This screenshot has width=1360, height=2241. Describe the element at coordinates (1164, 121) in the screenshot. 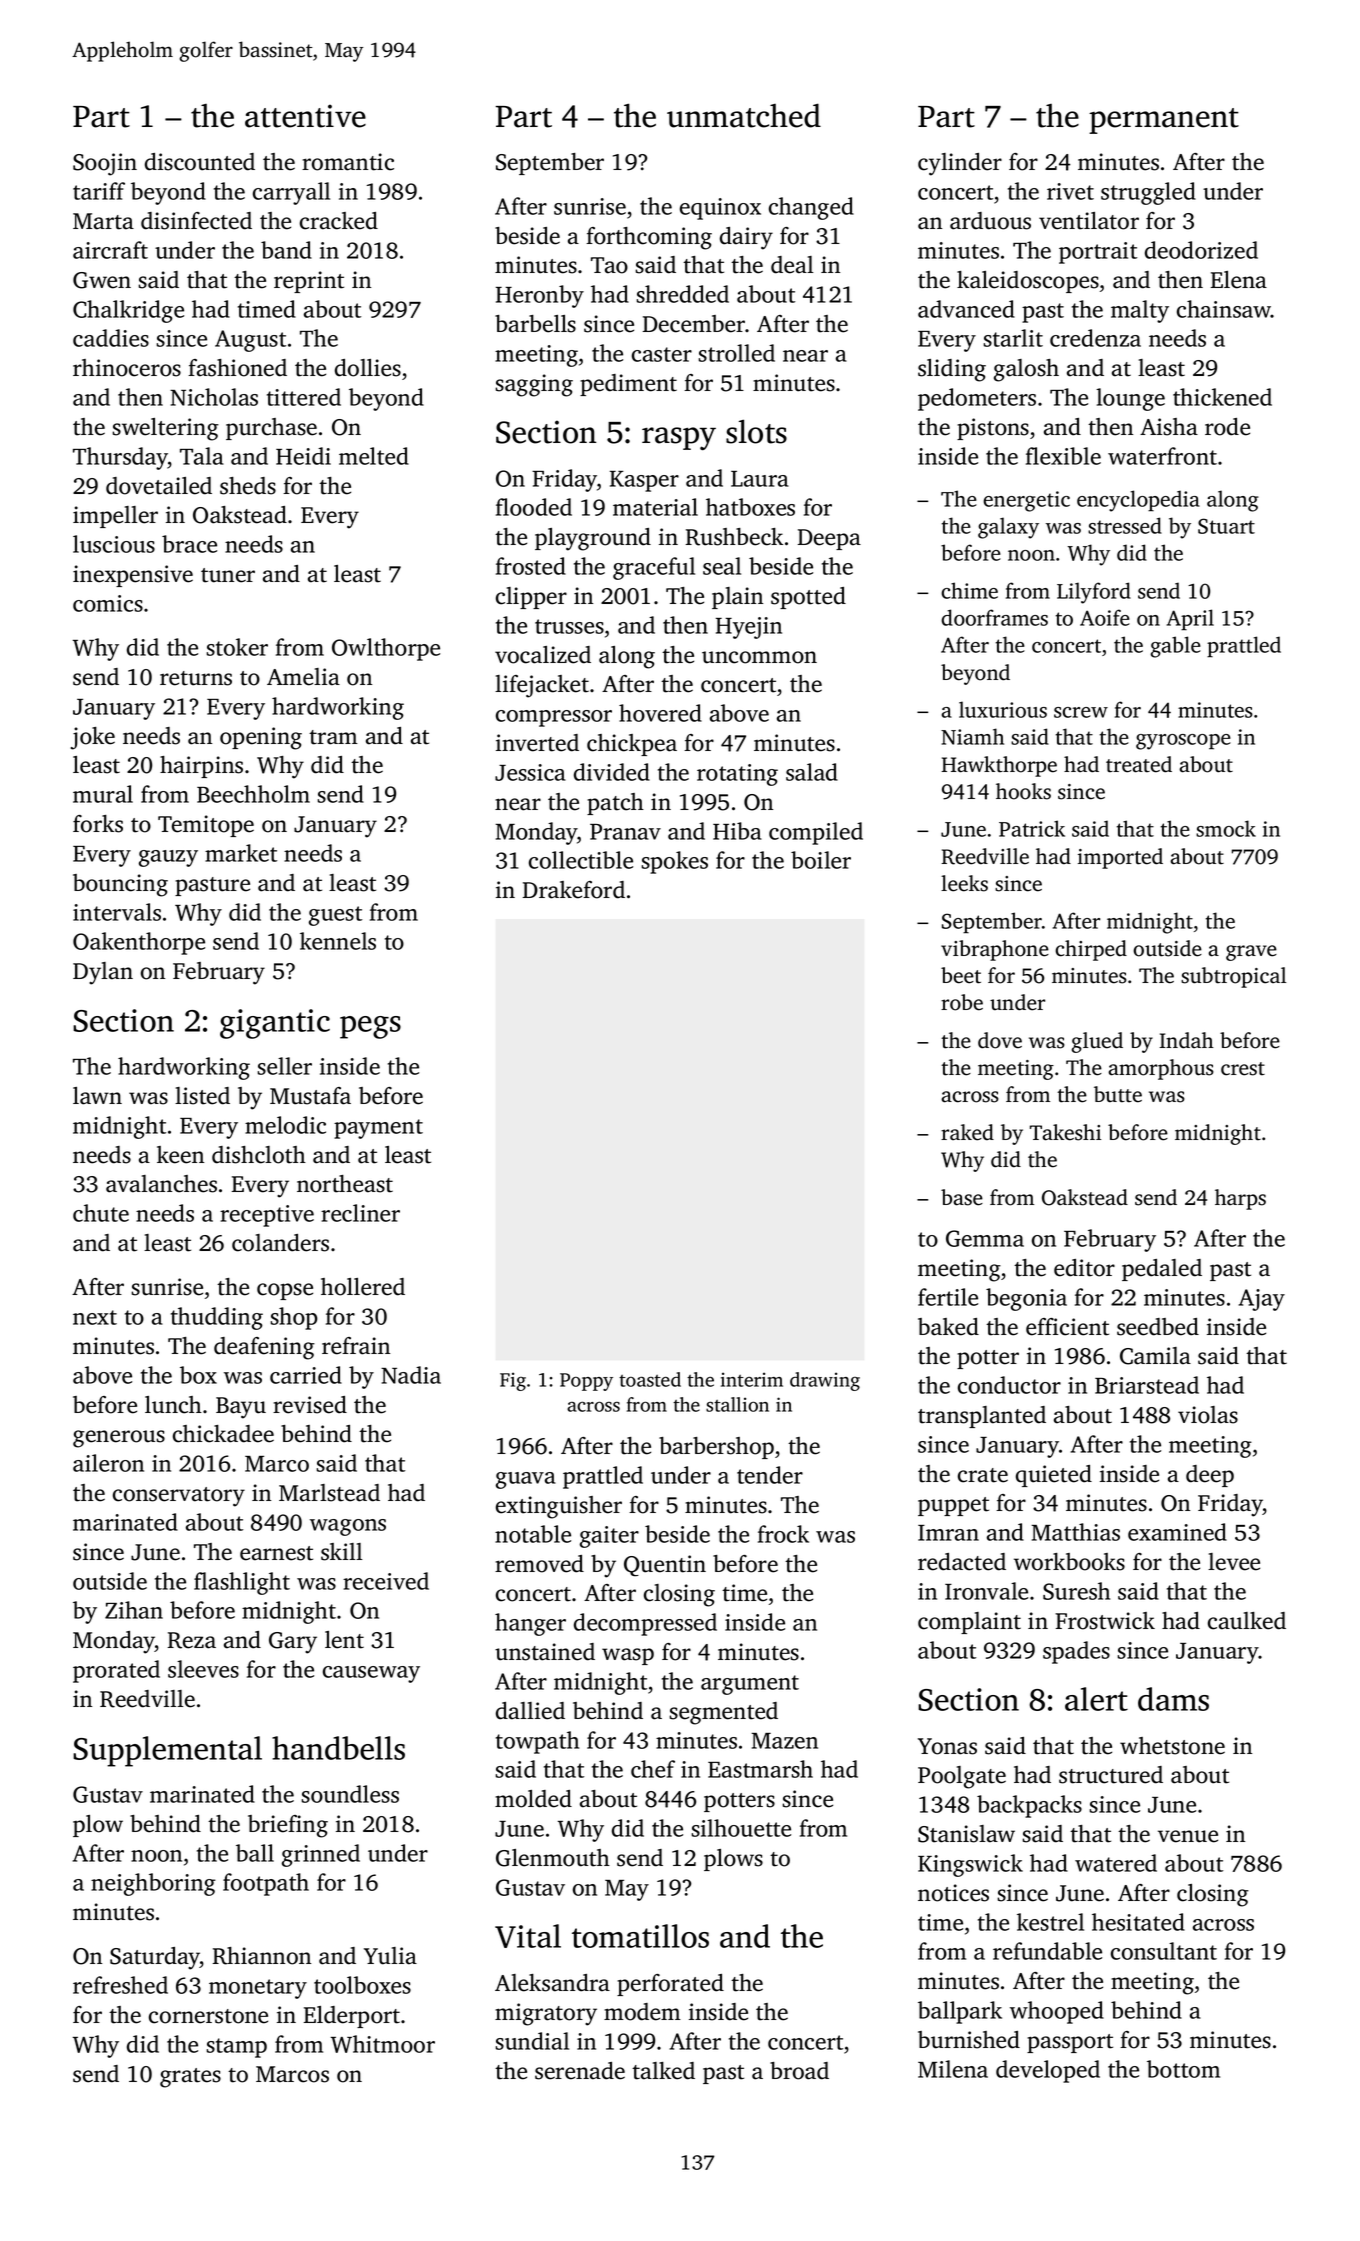

I see `permanent` at that location.
